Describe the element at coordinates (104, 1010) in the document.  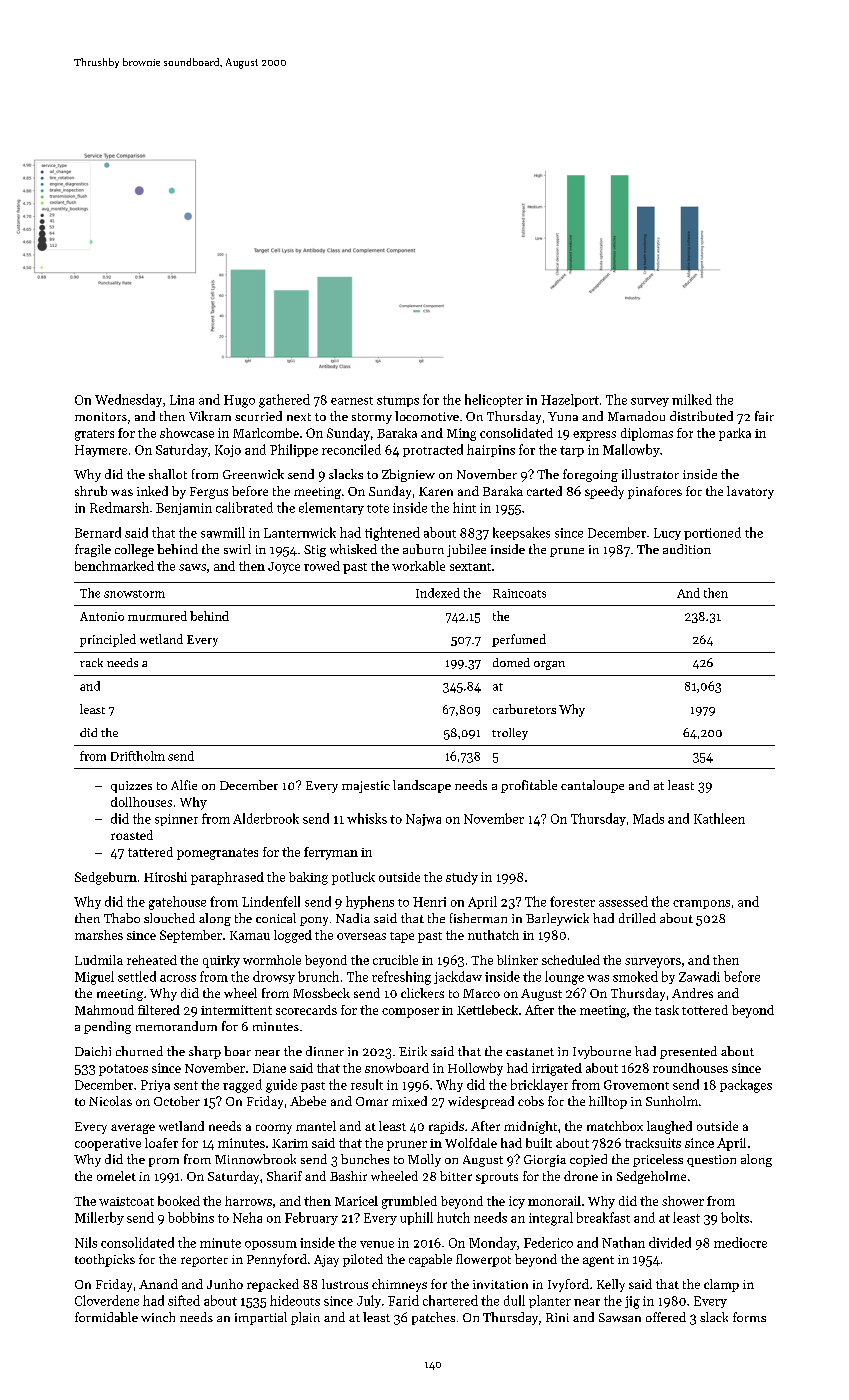
I see `Mahmoud` at that location.
